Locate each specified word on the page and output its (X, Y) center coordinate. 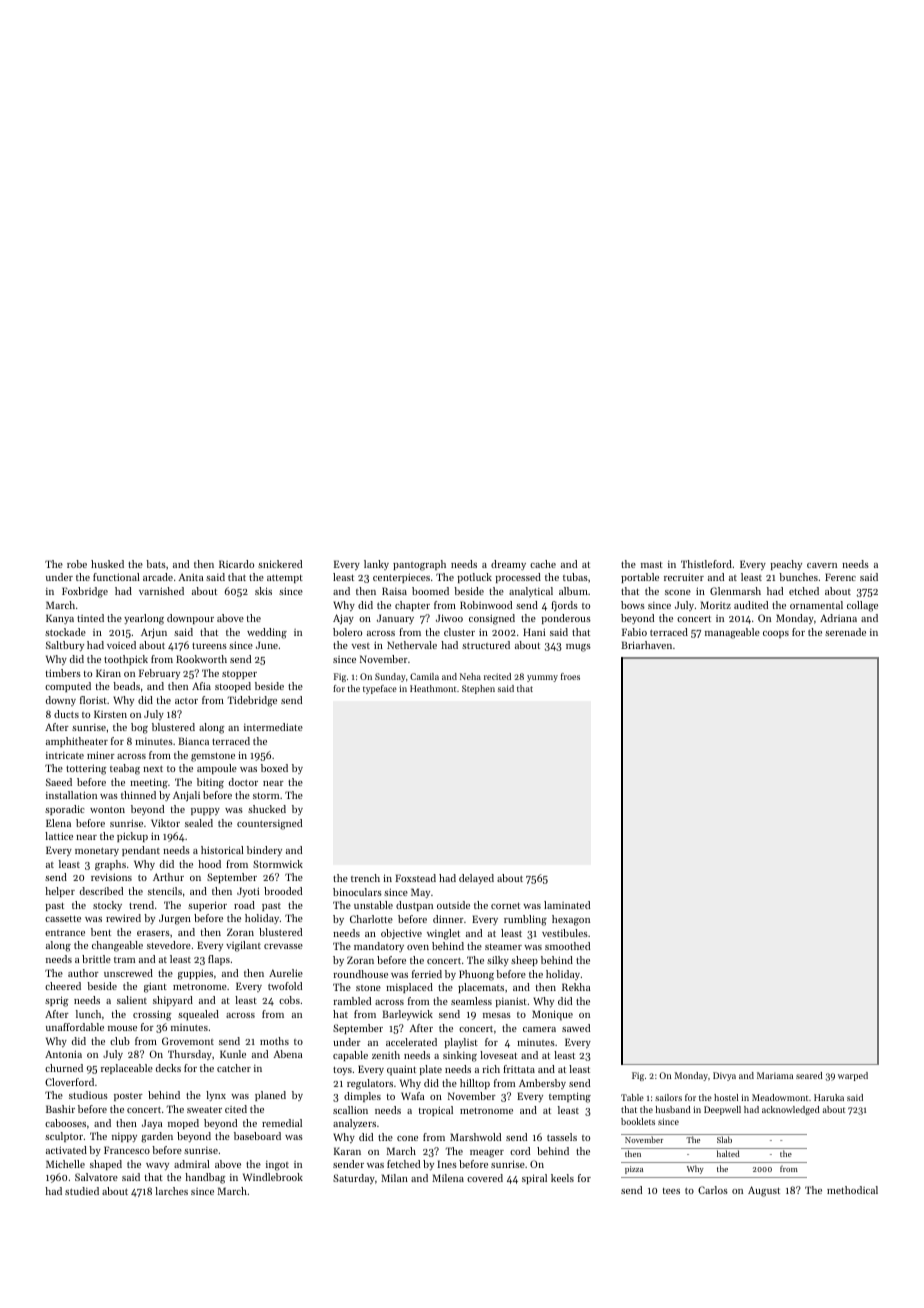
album (573, 591)
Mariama (775, 1075)
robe (77, 564)
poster (128, 1097)
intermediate (273, 727)
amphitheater (77, 742)
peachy (786, 565)
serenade (845, 632)
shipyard (173, 1001)
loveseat (498, 1055)
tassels (562, 1137)
